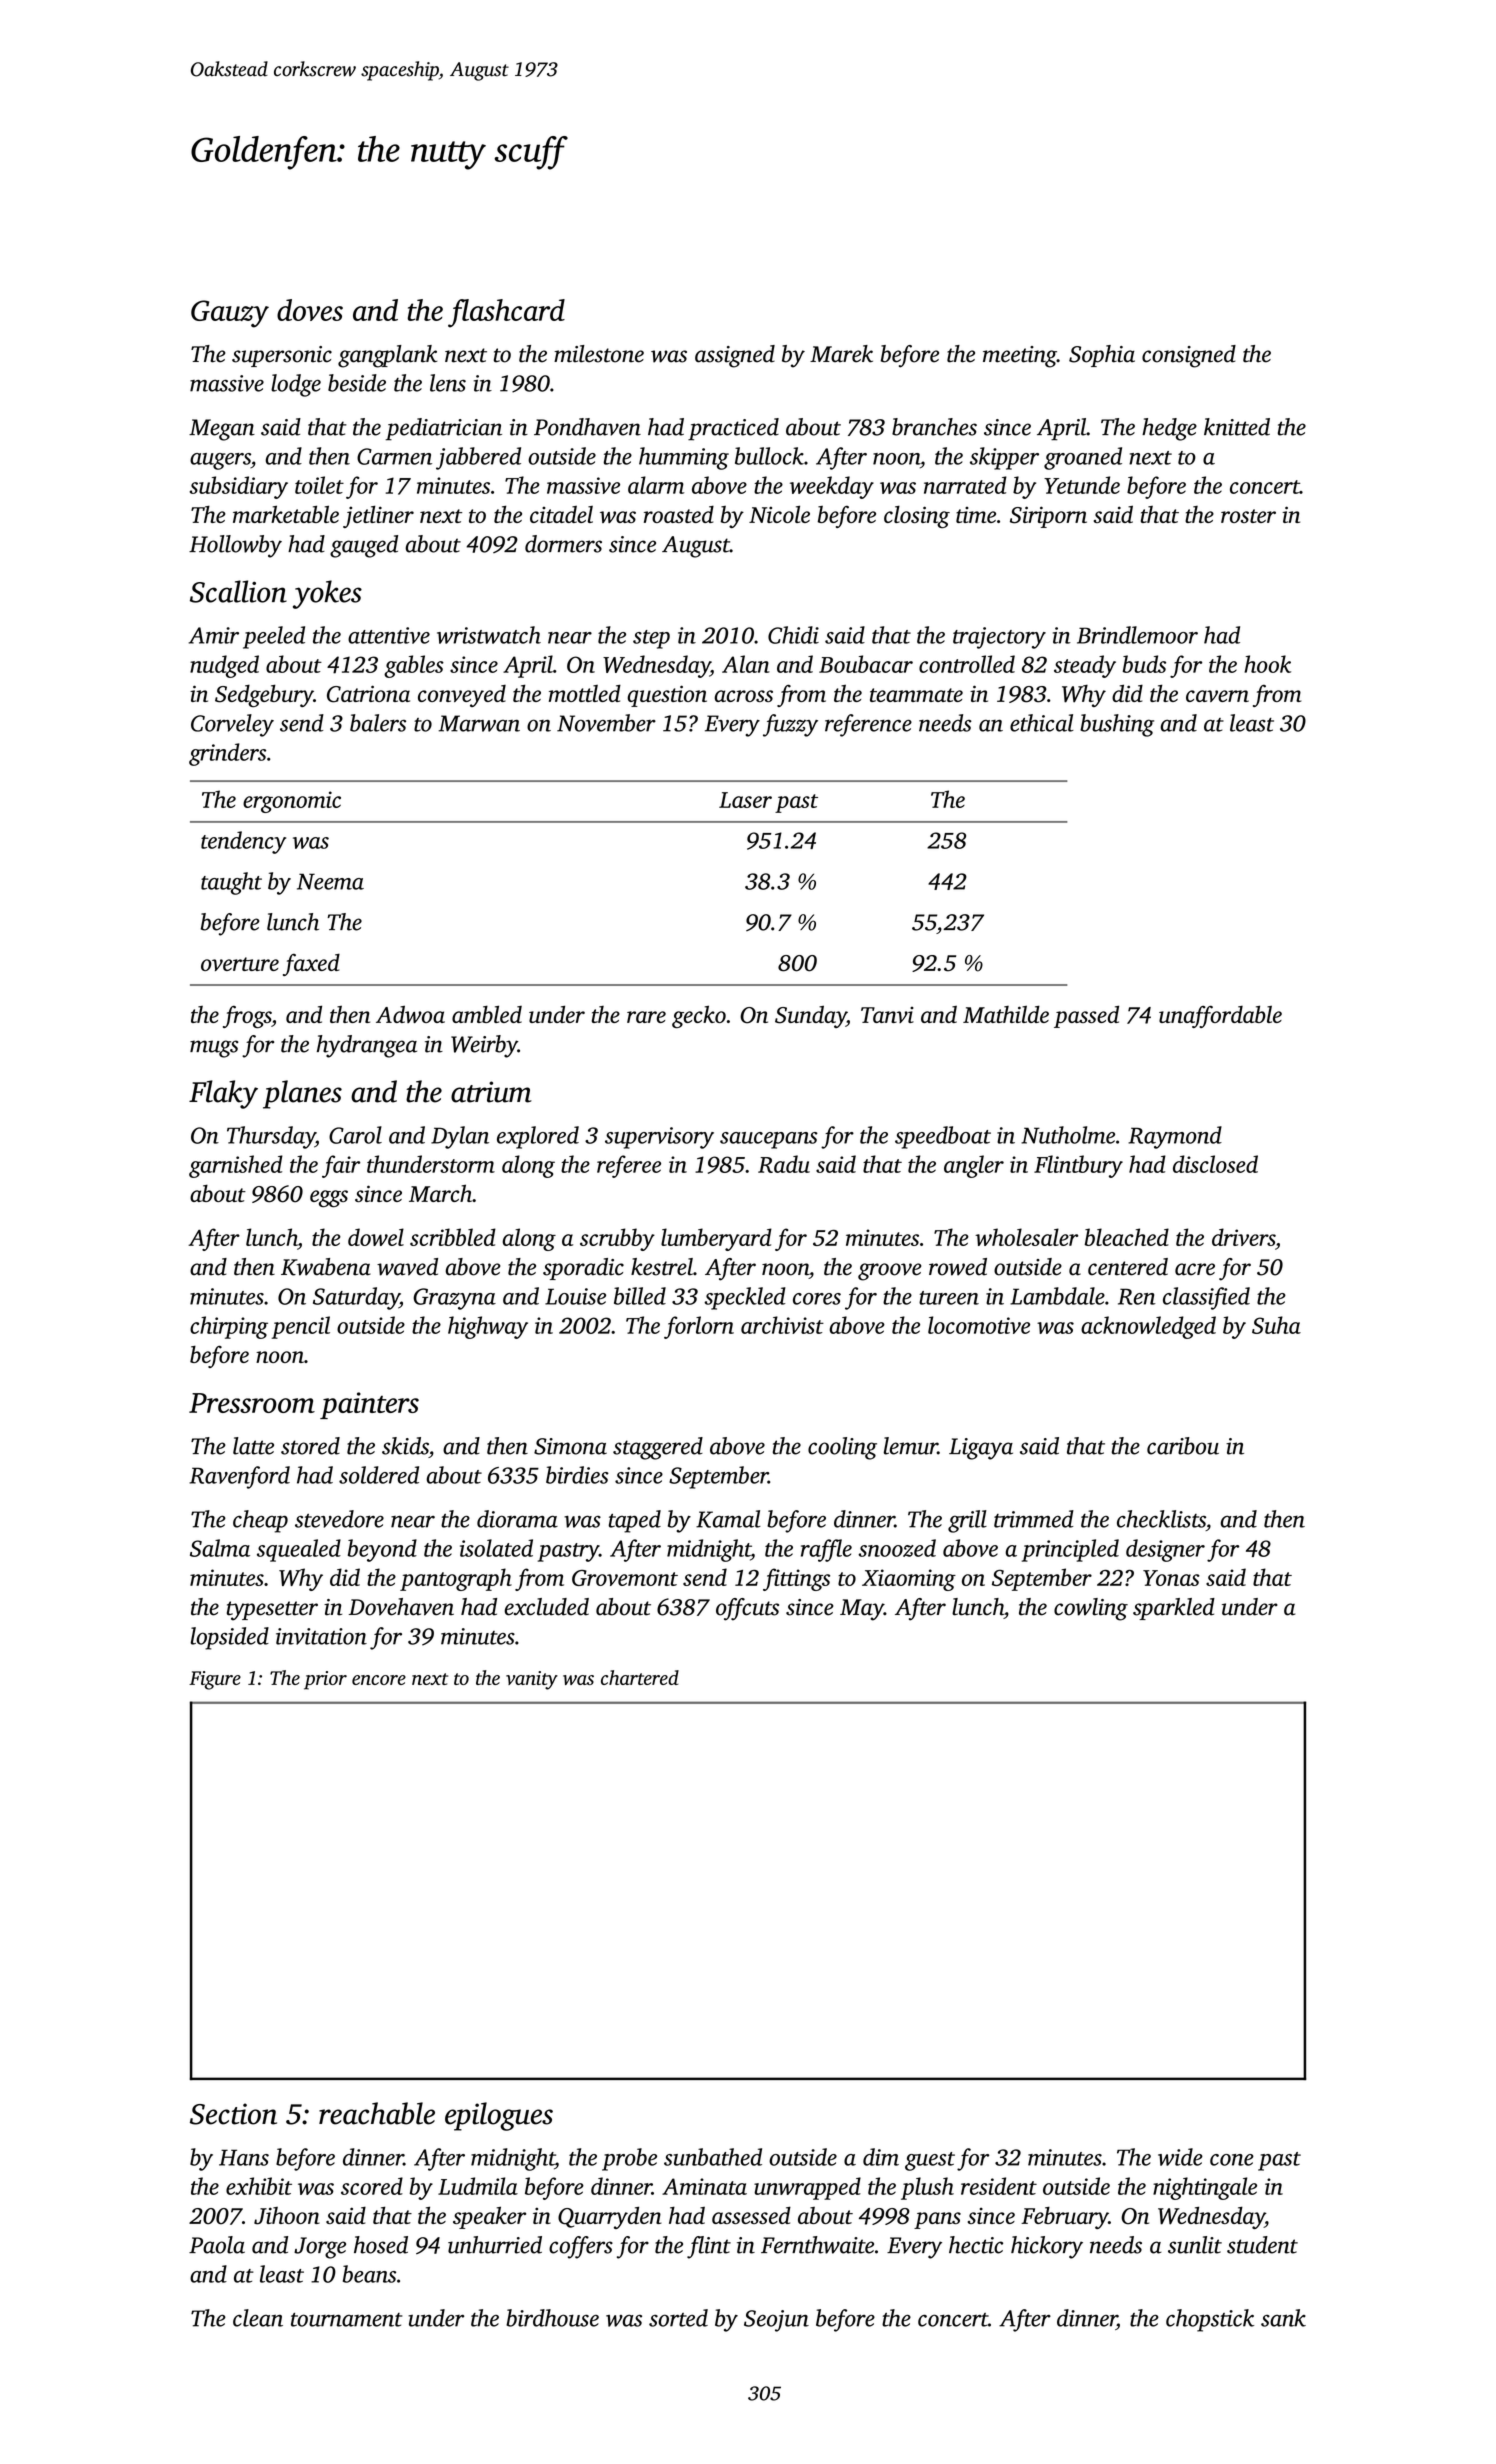 The image size is (1496, 2464). I want to click on chartered, so click(640, 1677).
